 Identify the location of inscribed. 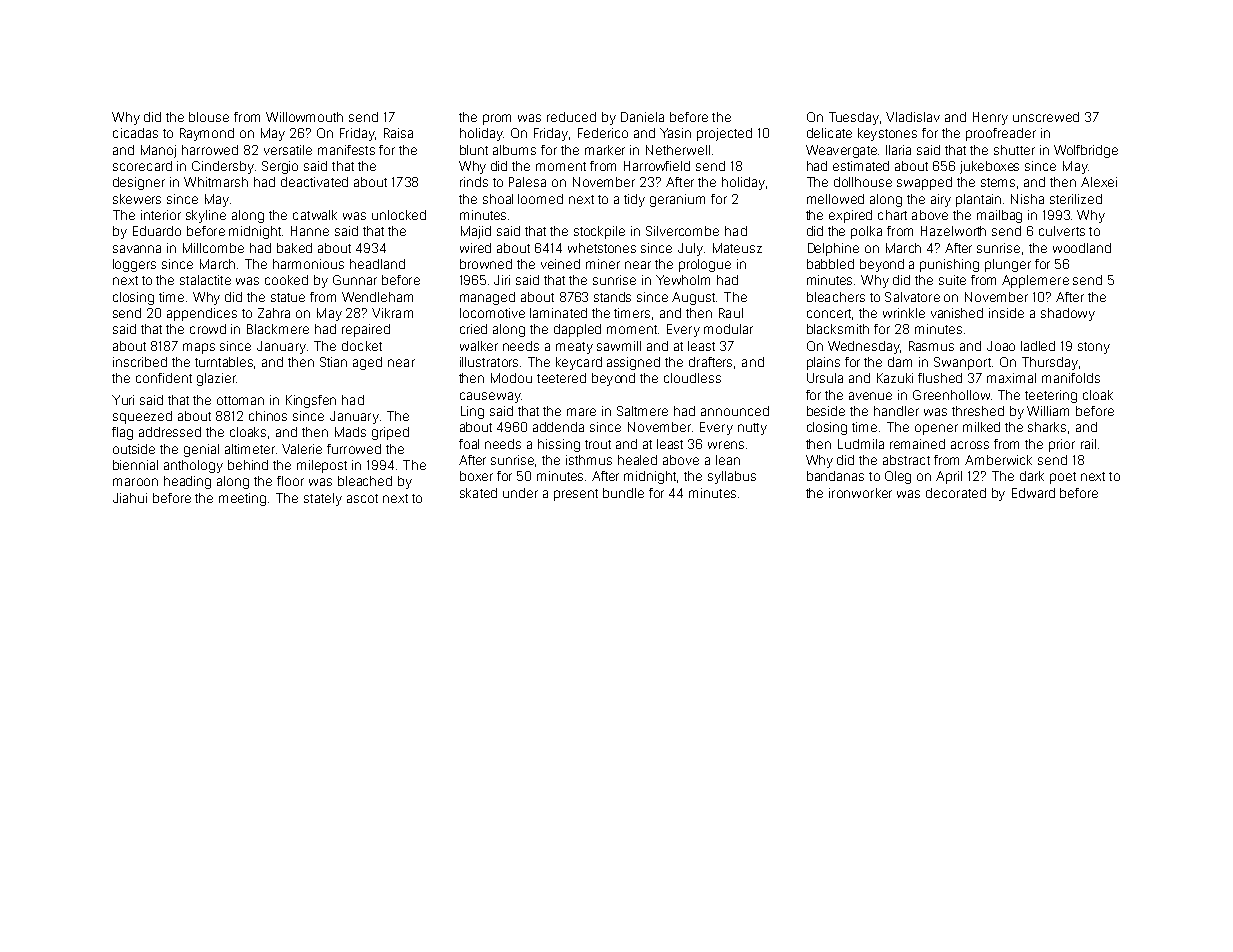
(140, 362).
